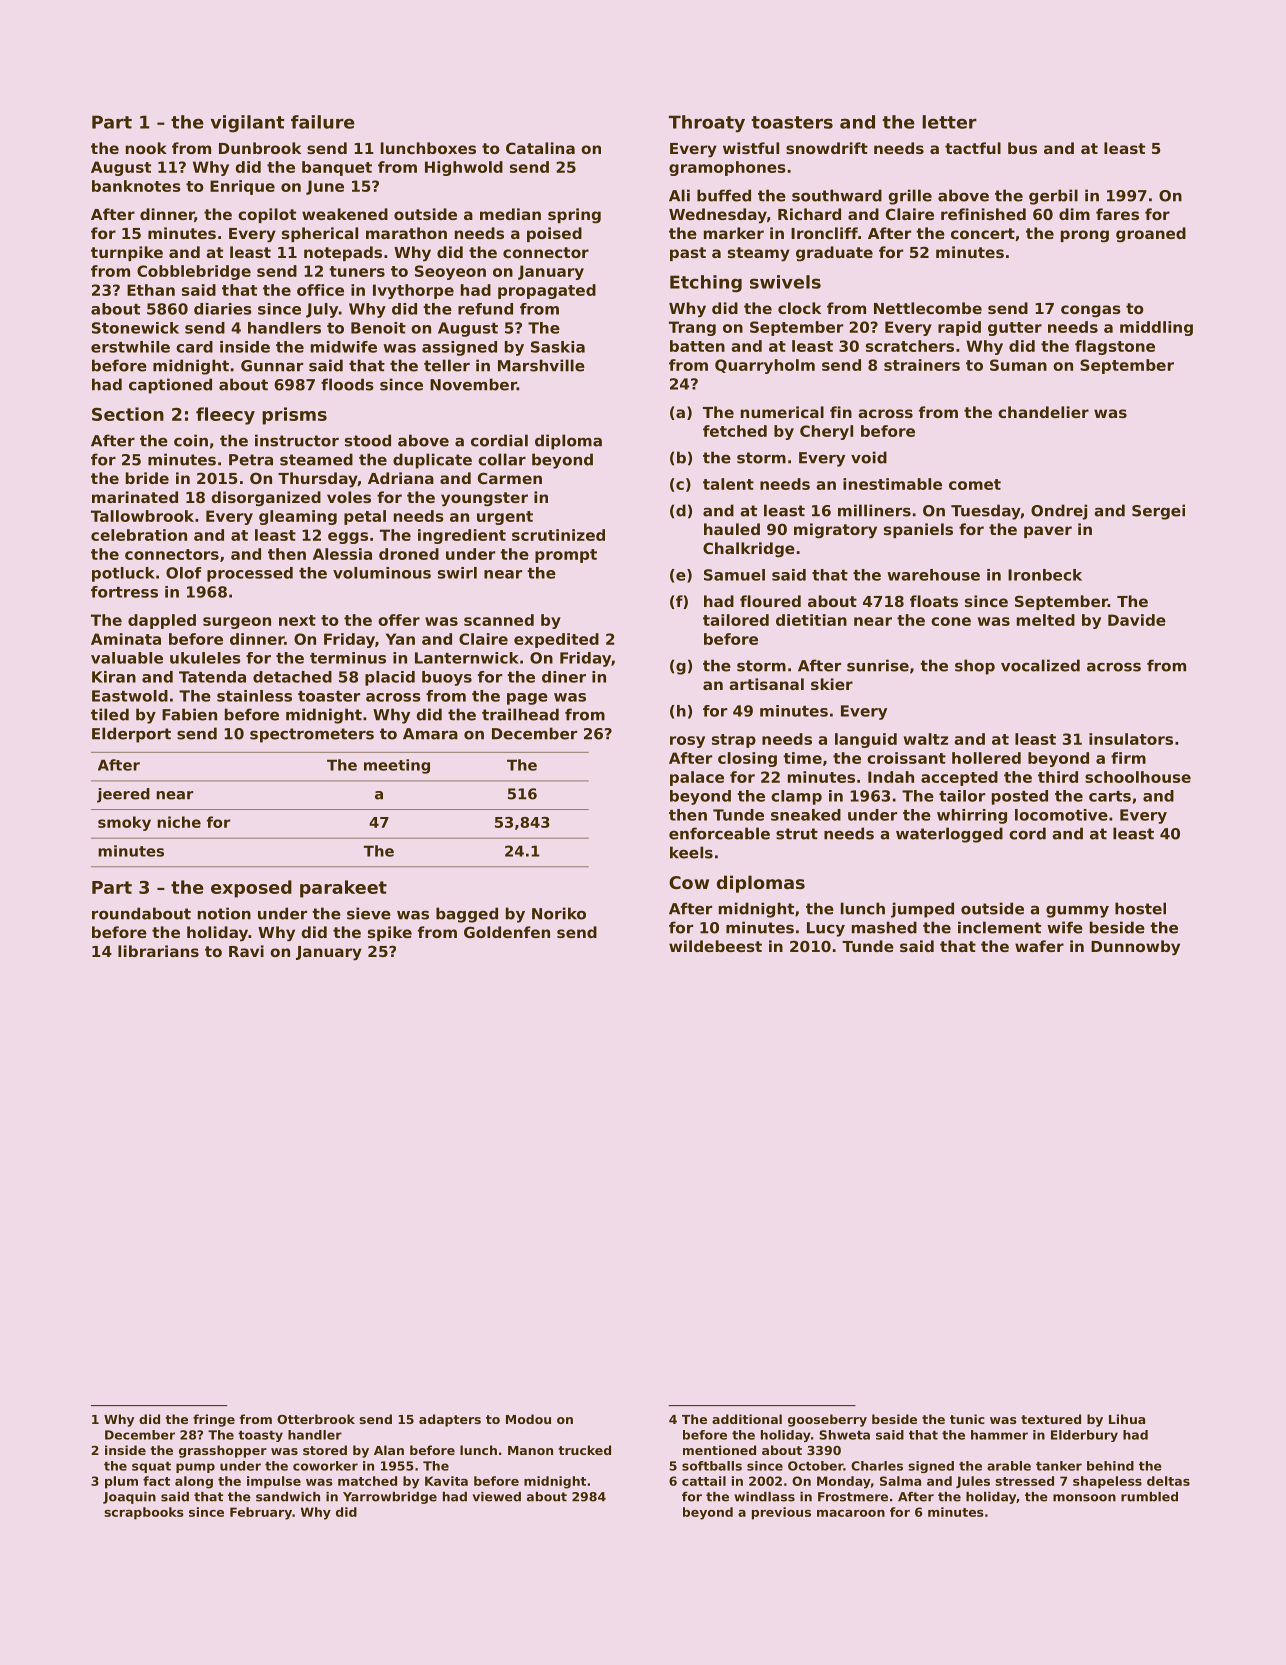 The height and width of the document is (1665, 1286). I want to click on mashed, so click(884, 927).
